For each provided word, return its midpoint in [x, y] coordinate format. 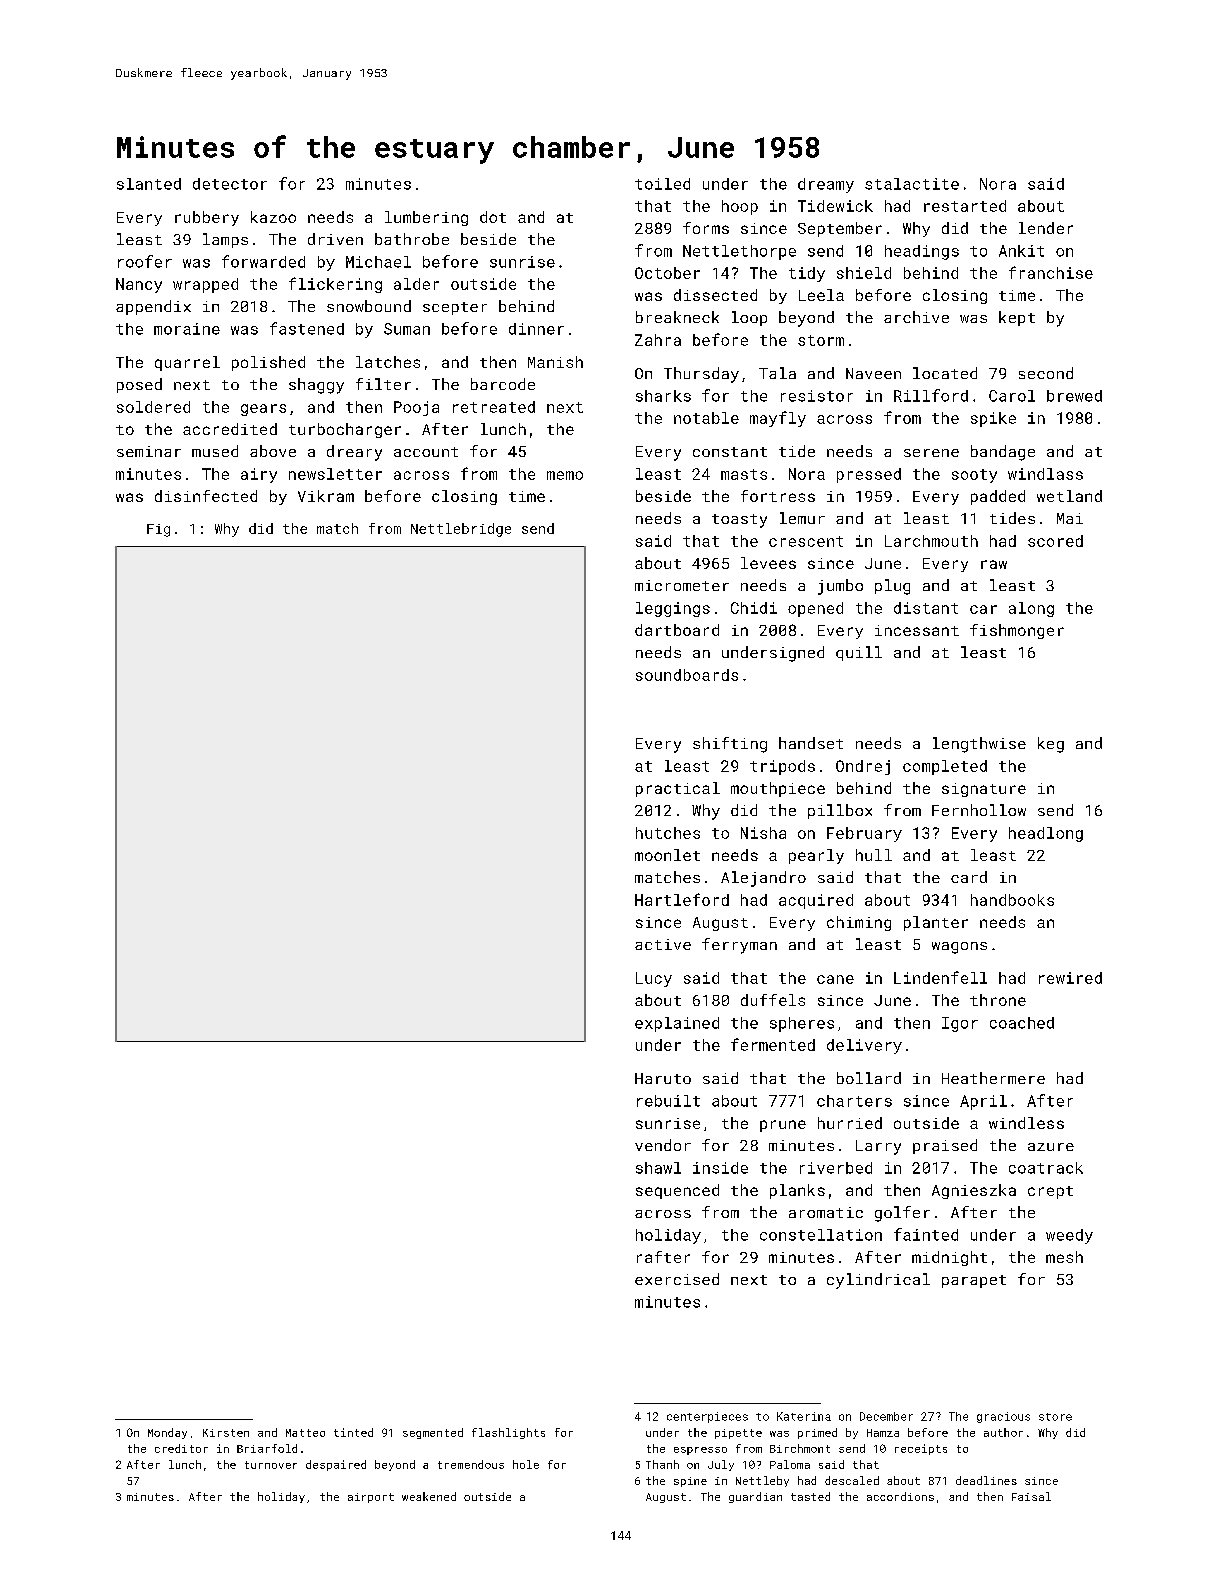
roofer [145, 261]
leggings [673, 609]
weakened [429, 1496]
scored [1055, 541]
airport [371, 1498]
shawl [658, 1168]
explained [677, 1024]
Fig [158, 530]
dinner [536, 329]
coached [1022, 1023]
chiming [859, 923]
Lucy [654, 979]
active [663, 944]
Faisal [1031, 1496]
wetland [1069, 496]
